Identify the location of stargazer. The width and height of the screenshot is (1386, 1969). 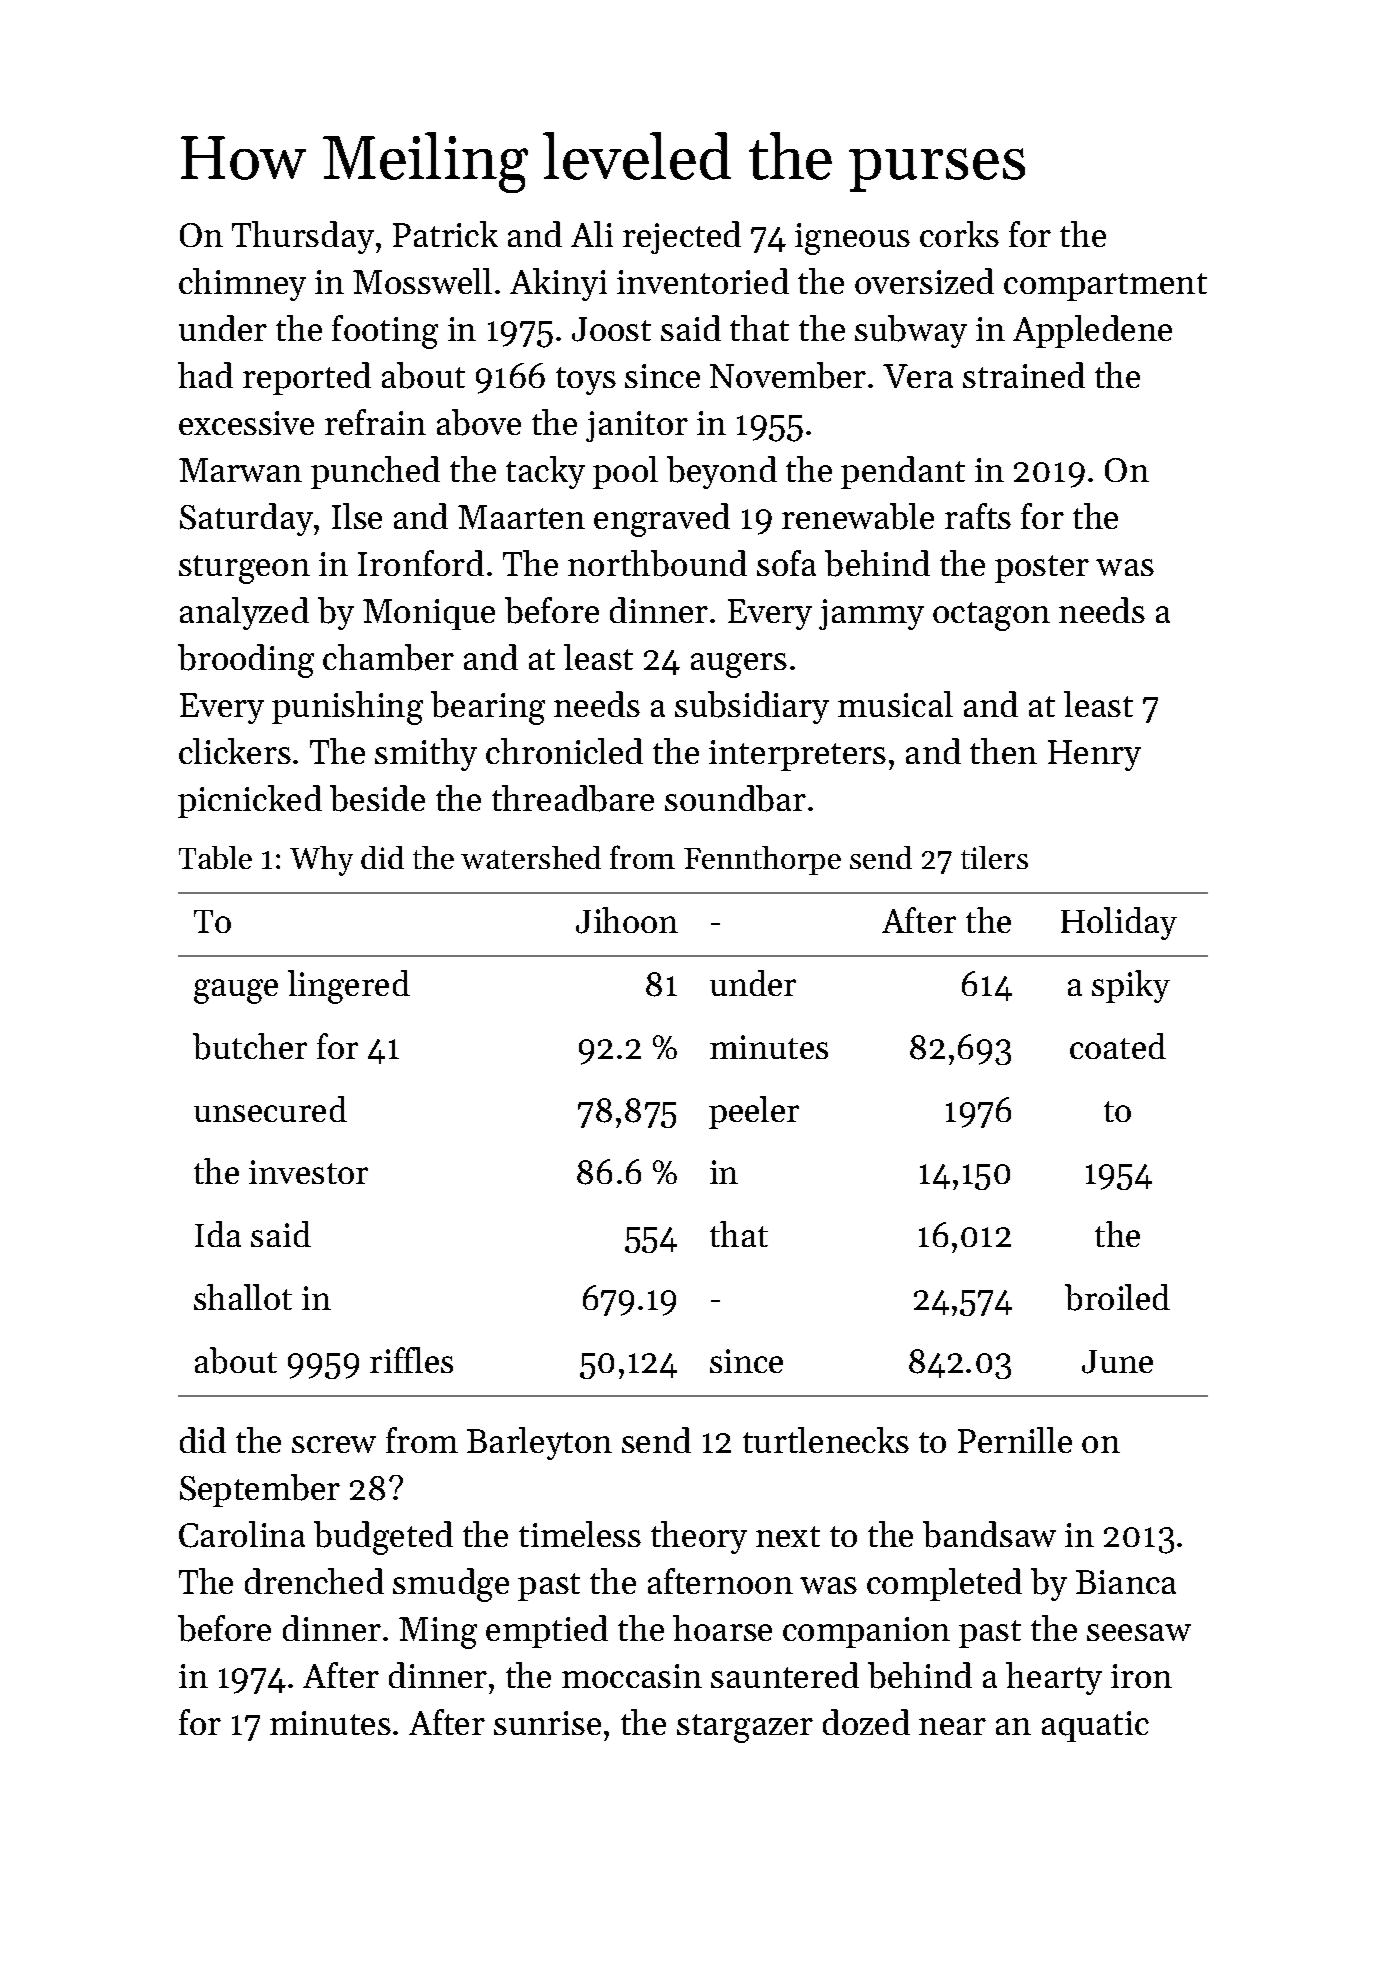
(745, 1728).
